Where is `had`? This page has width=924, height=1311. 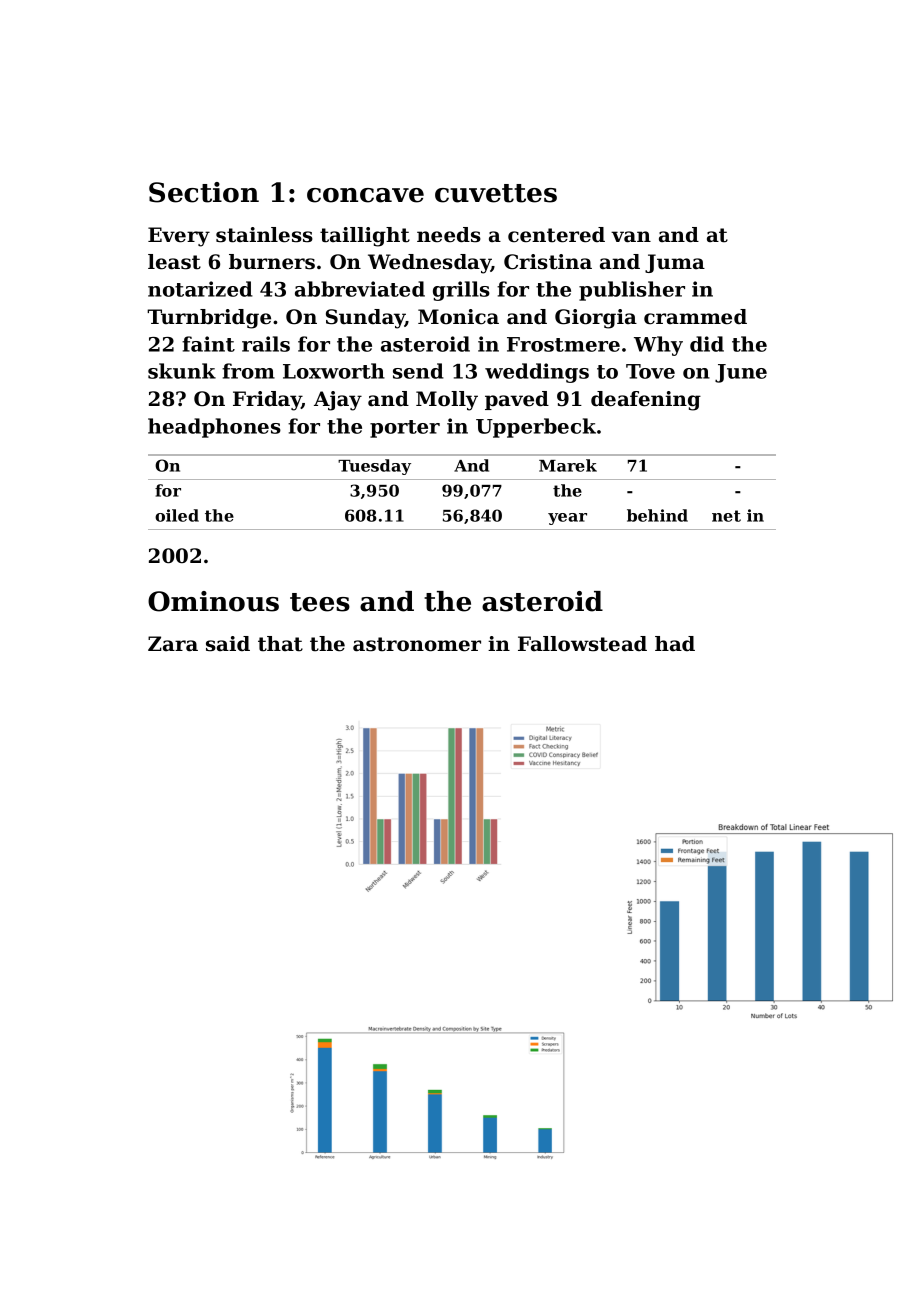
had is located at coordinates (675, 643).
